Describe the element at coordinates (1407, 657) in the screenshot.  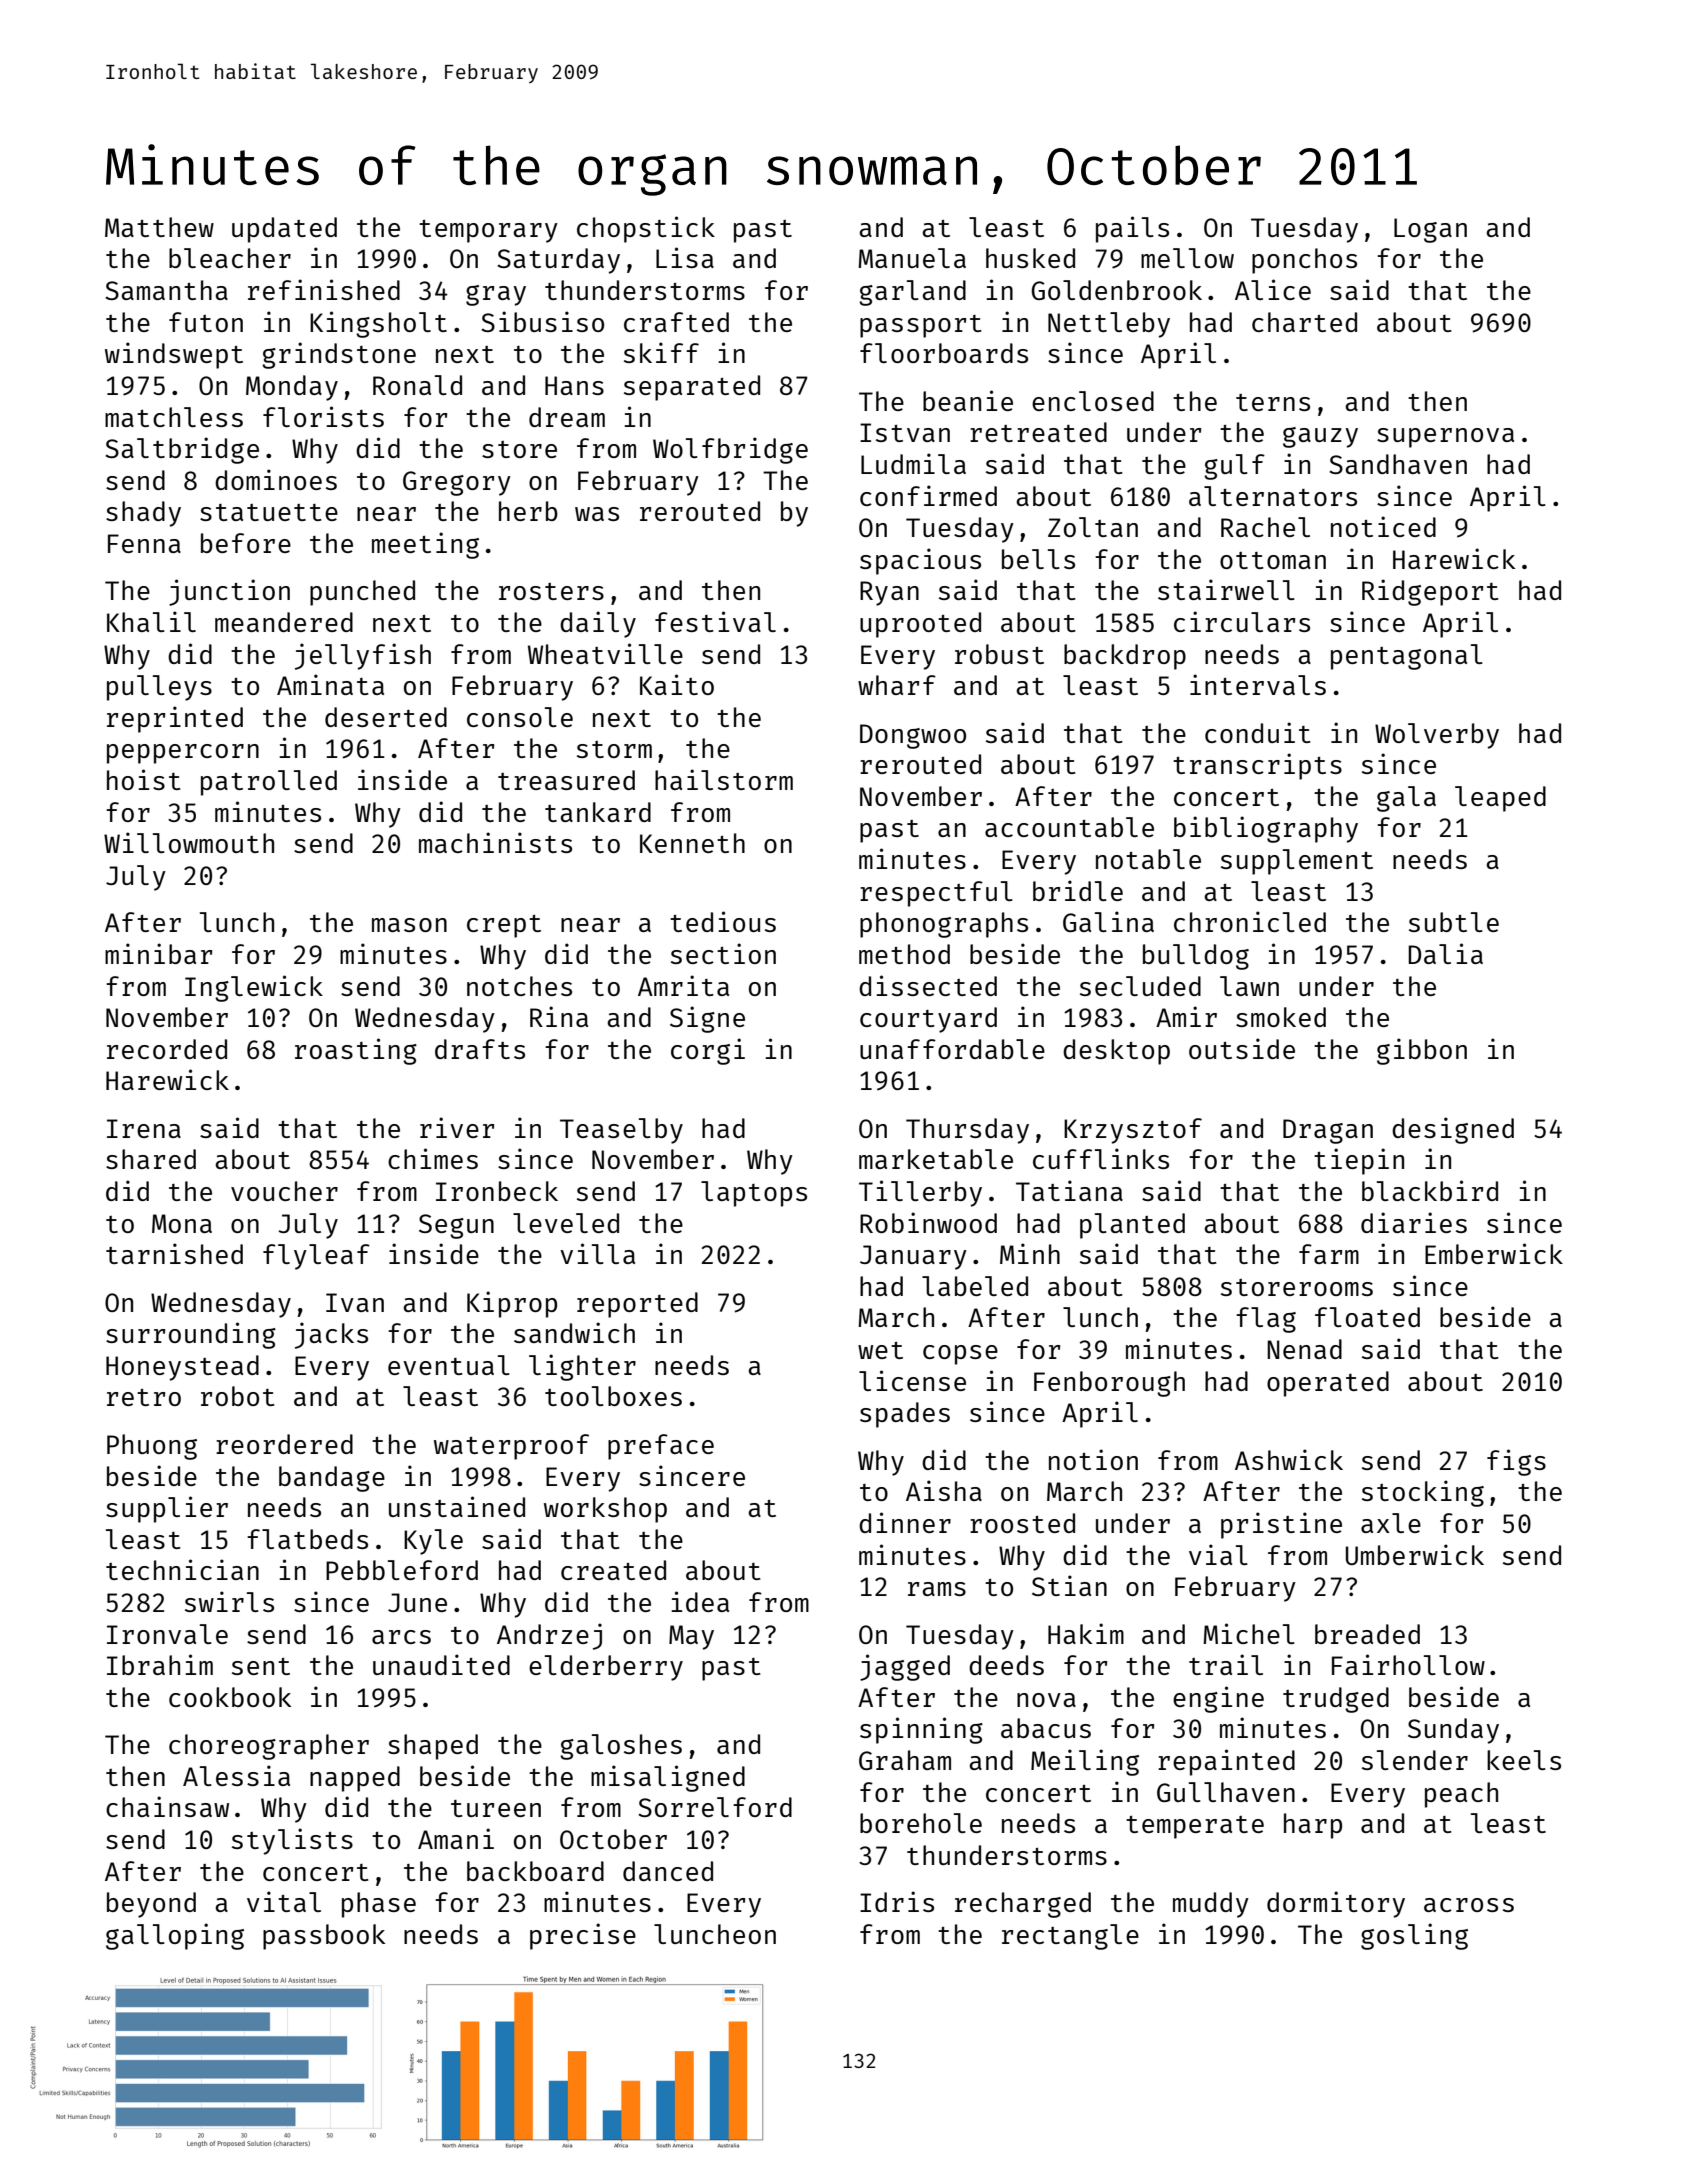
I see `pentagonal` at that location.
